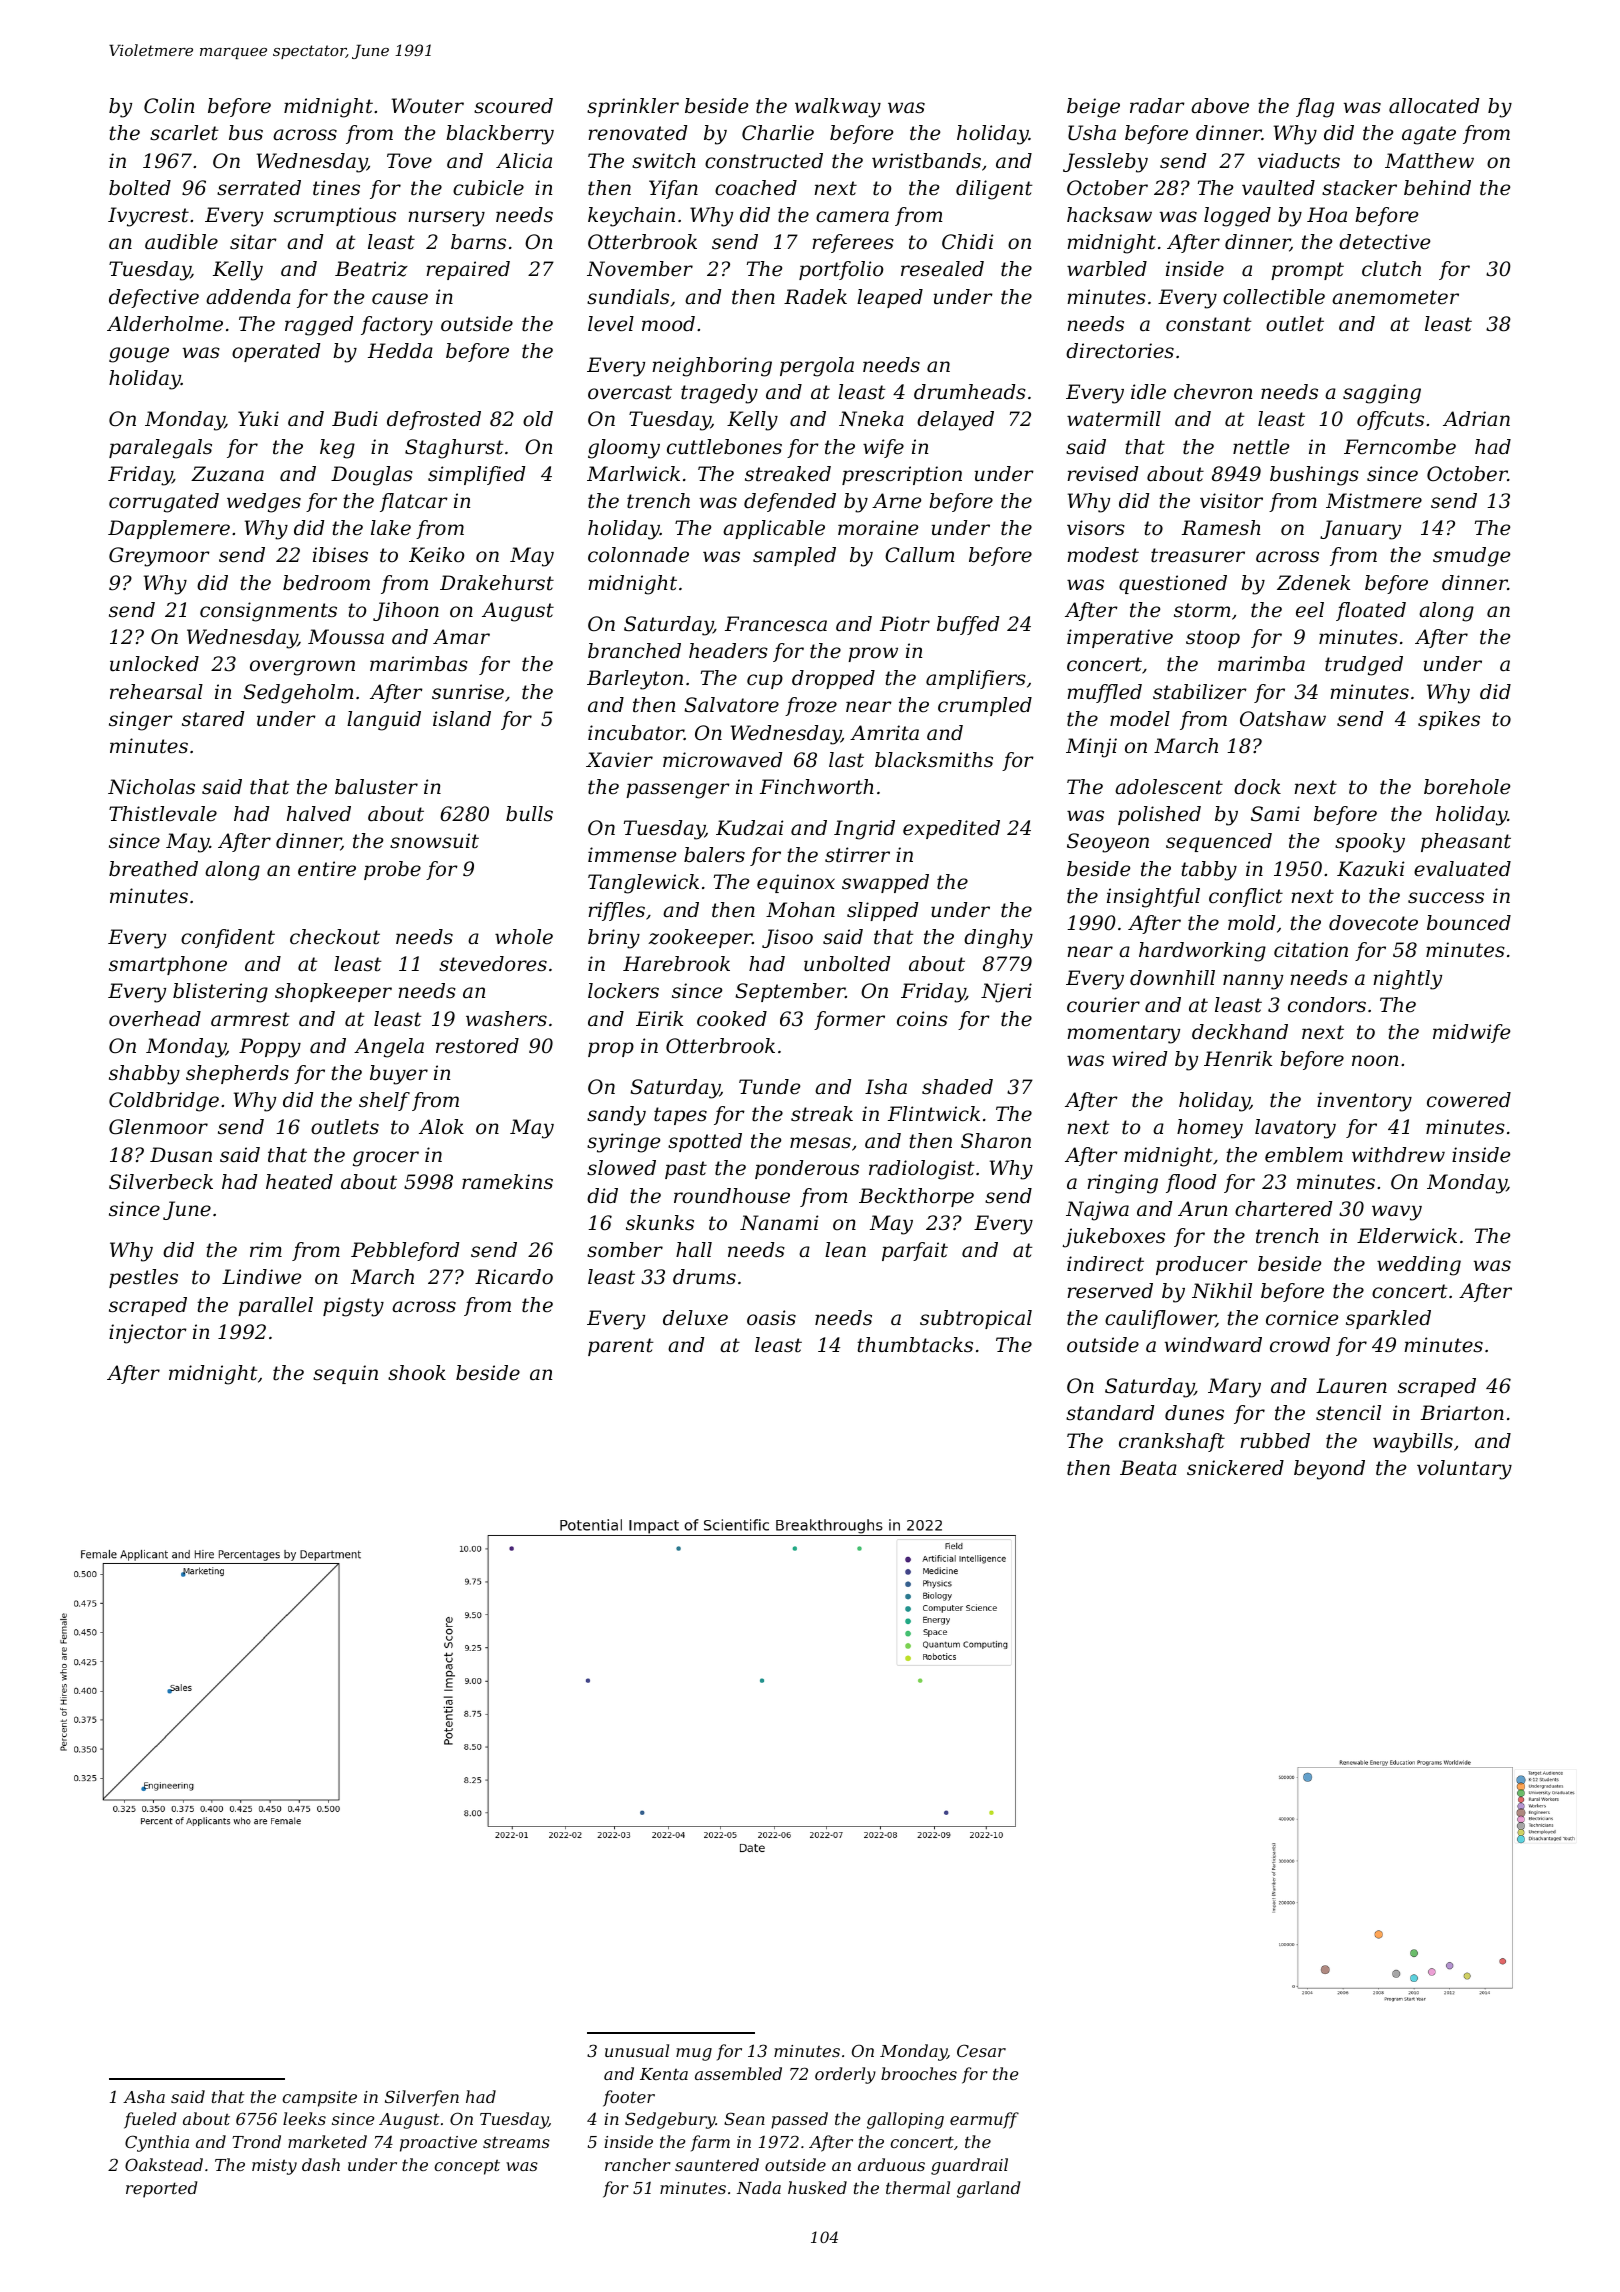  I want to click on directories, so click(1120, 351).
